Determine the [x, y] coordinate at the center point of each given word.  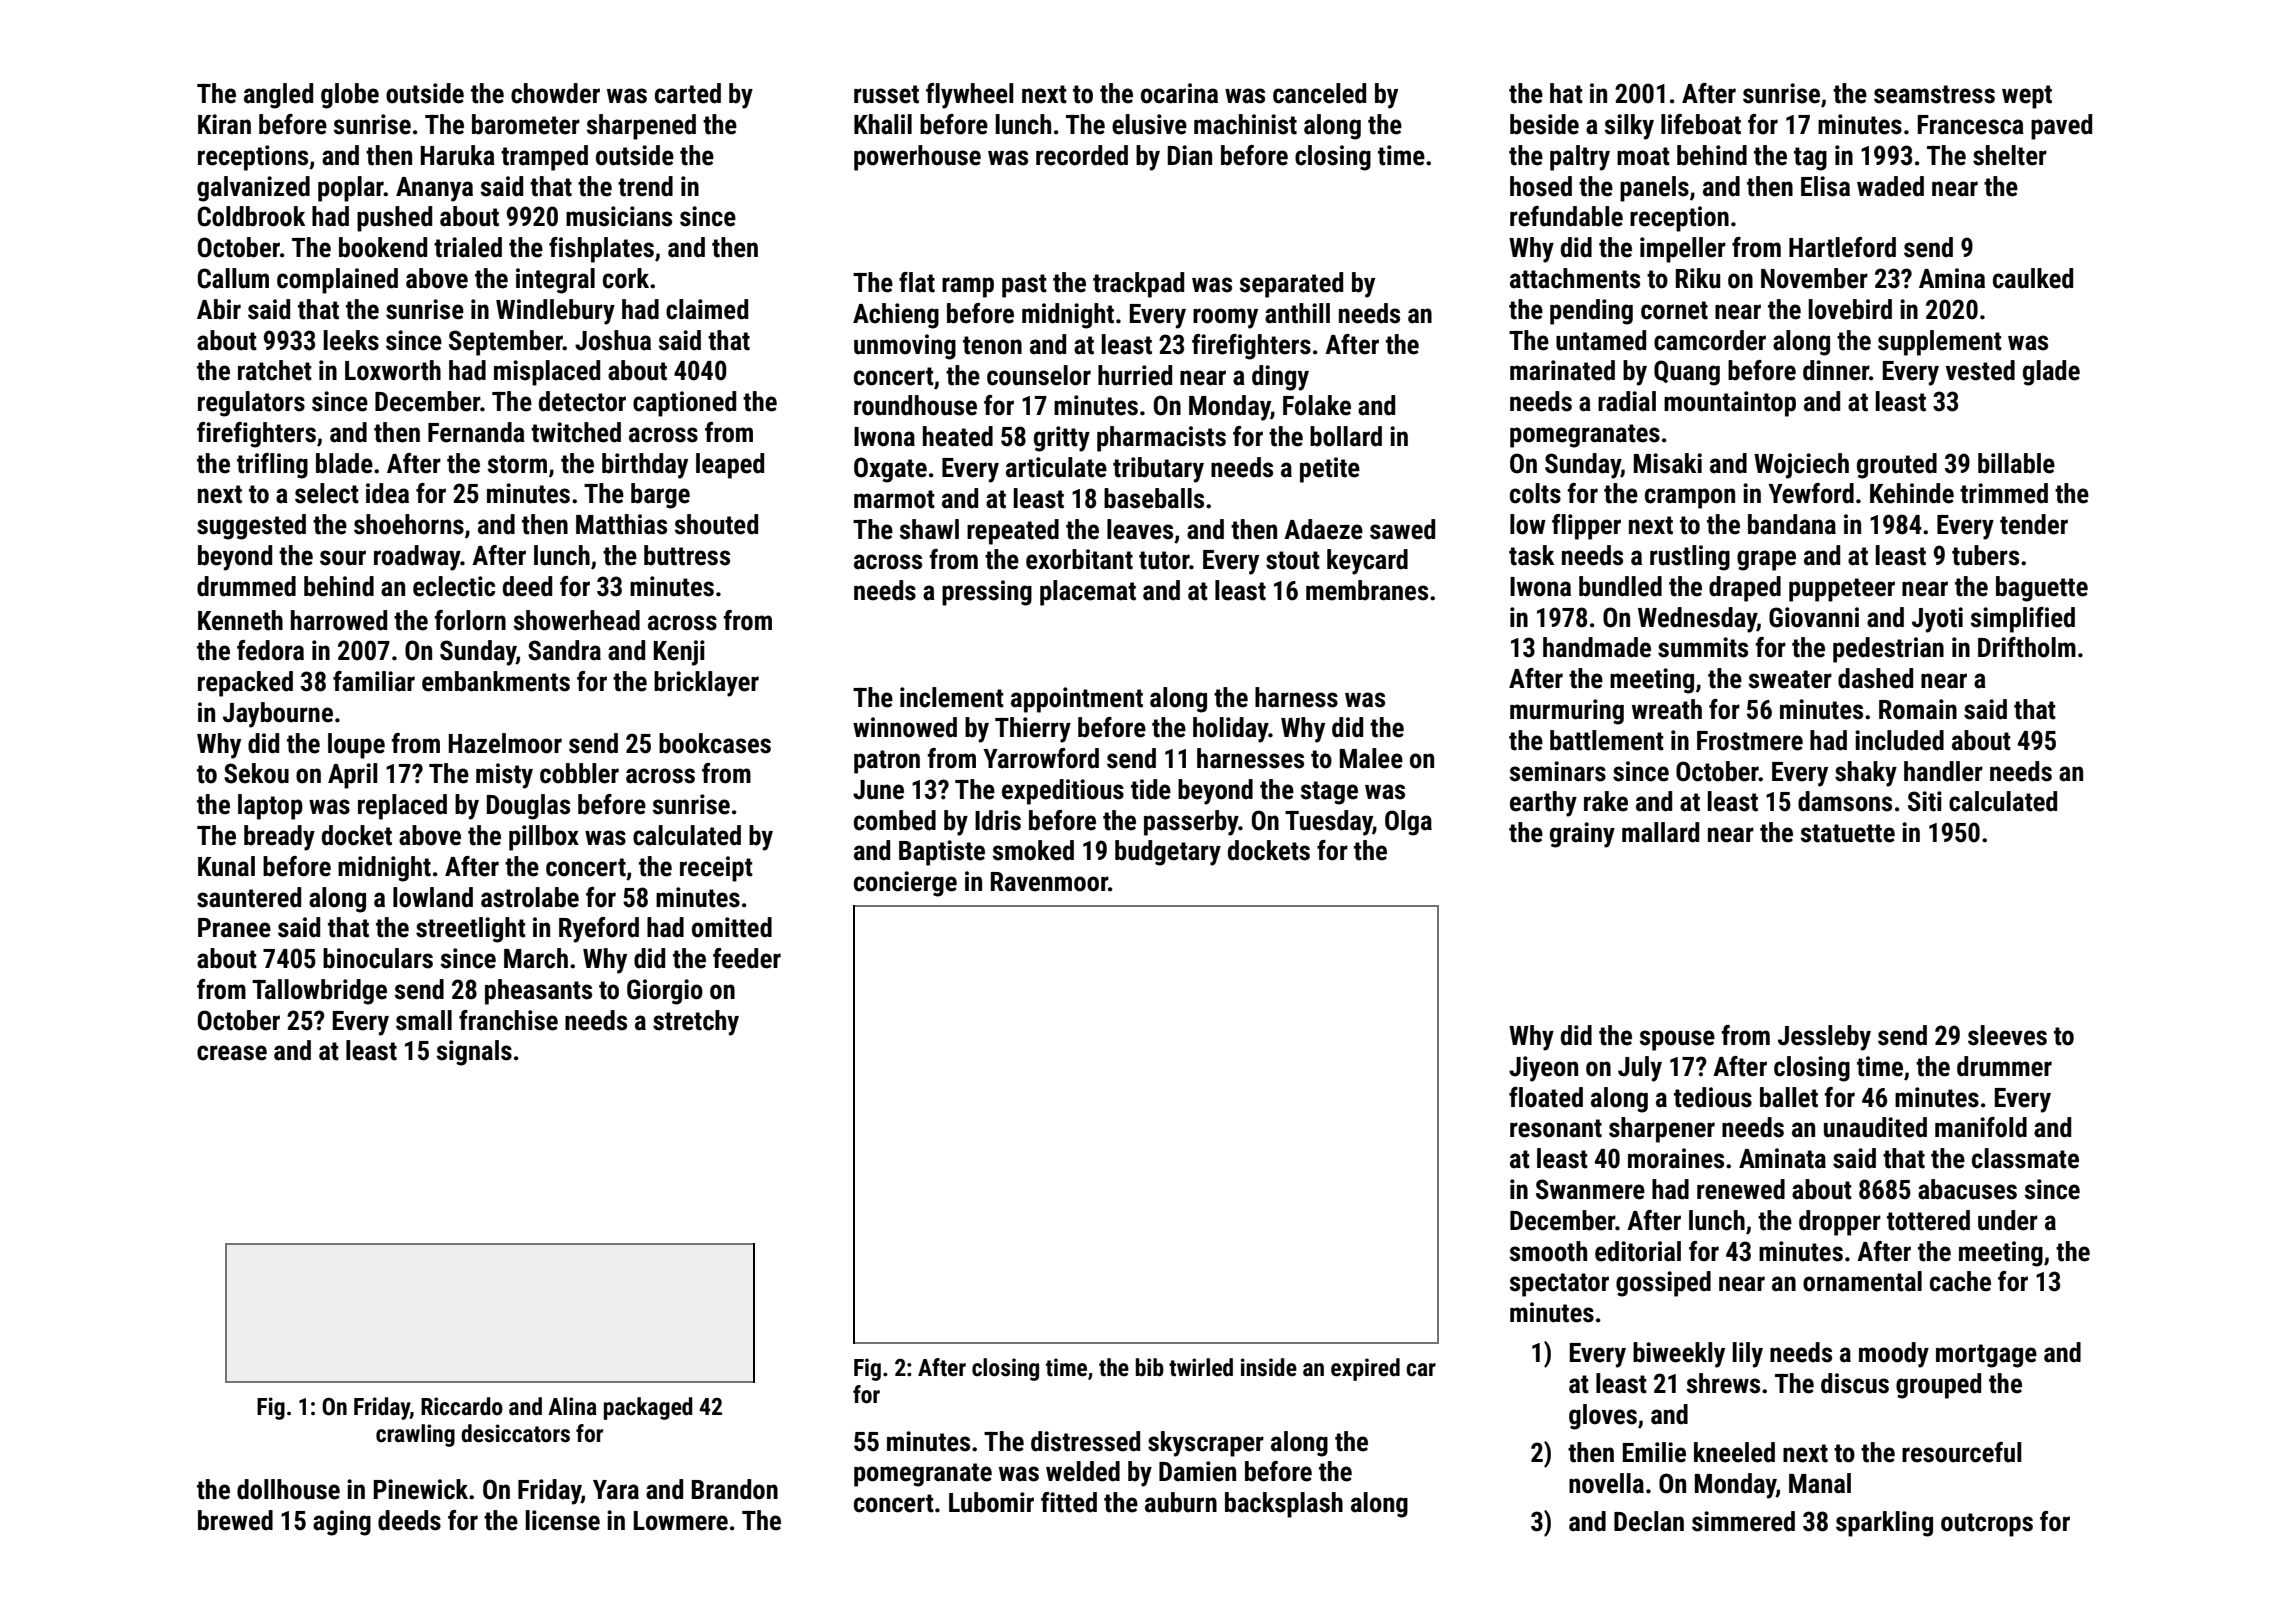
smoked [1033, 850]
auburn [1181, 1502]
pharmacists [1161, 439]
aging [342, 1523]
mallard [1660, 832]
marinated [1562, 370]
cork [626, 278]
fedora [270, 650]
